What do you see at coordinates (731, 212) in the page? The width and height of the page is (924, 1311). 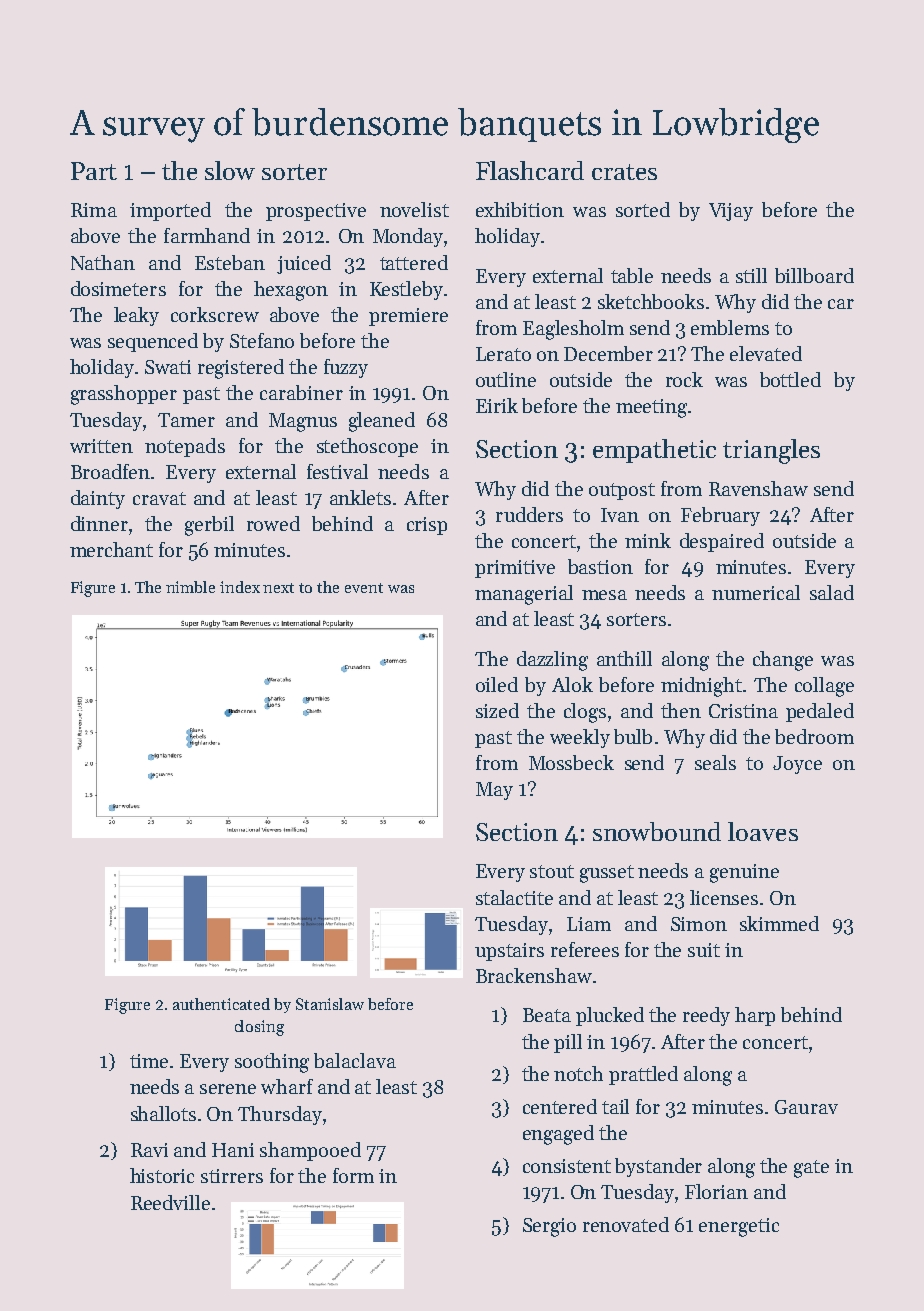 I see `Vijay` at bounding box center [731, 212].
